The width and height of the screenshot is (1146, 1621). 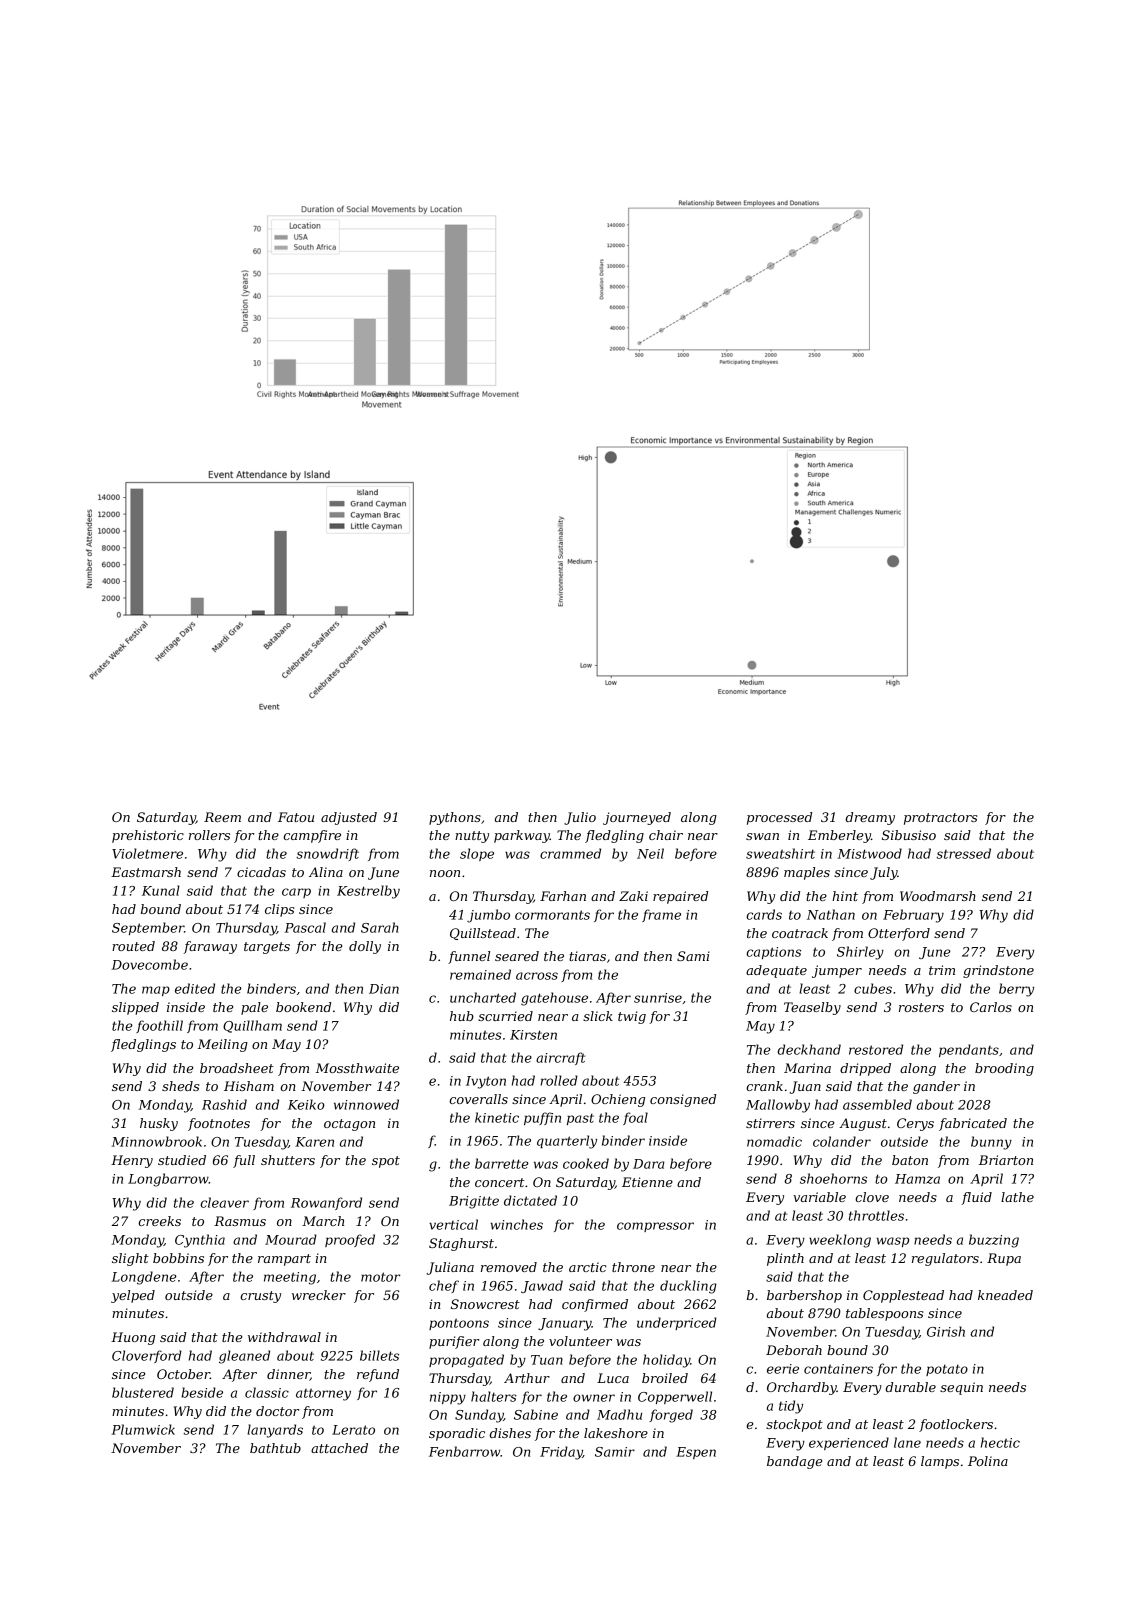 I want to click on foothill, so click(x=159, y=1026).
